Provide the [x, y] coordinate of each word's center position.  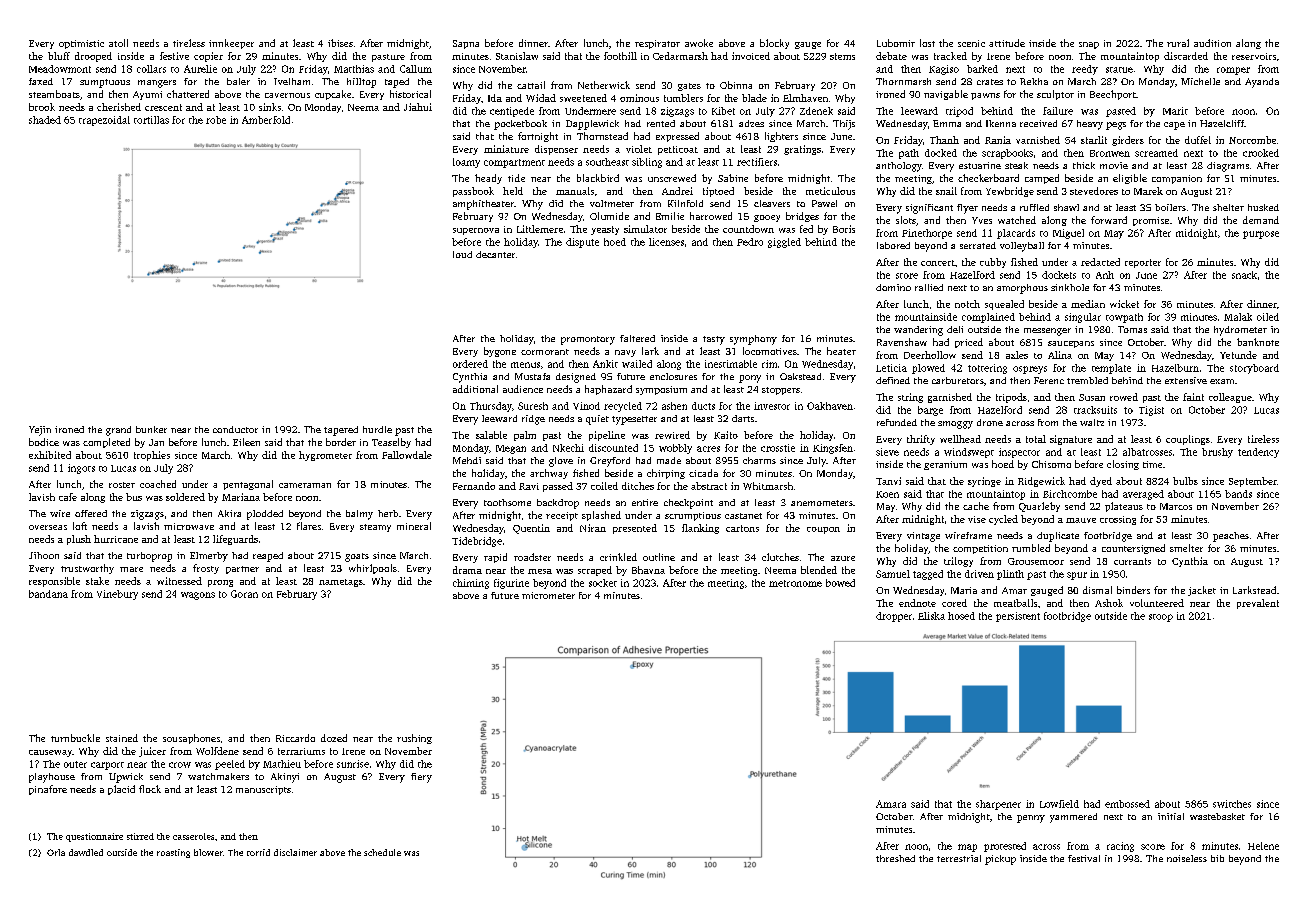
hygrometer [325, 456]
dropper [894, 617]
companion [1177, 179]
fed [806, 229]
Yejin [40, 431]
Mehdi [467, 460]
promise [1151, 221]
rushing [414, 739]
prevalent [1258, 604]
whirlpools [373, 569]
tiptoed [718, 192]
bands [1238, 494]
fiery [421, 778]
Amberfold [266, 120]
